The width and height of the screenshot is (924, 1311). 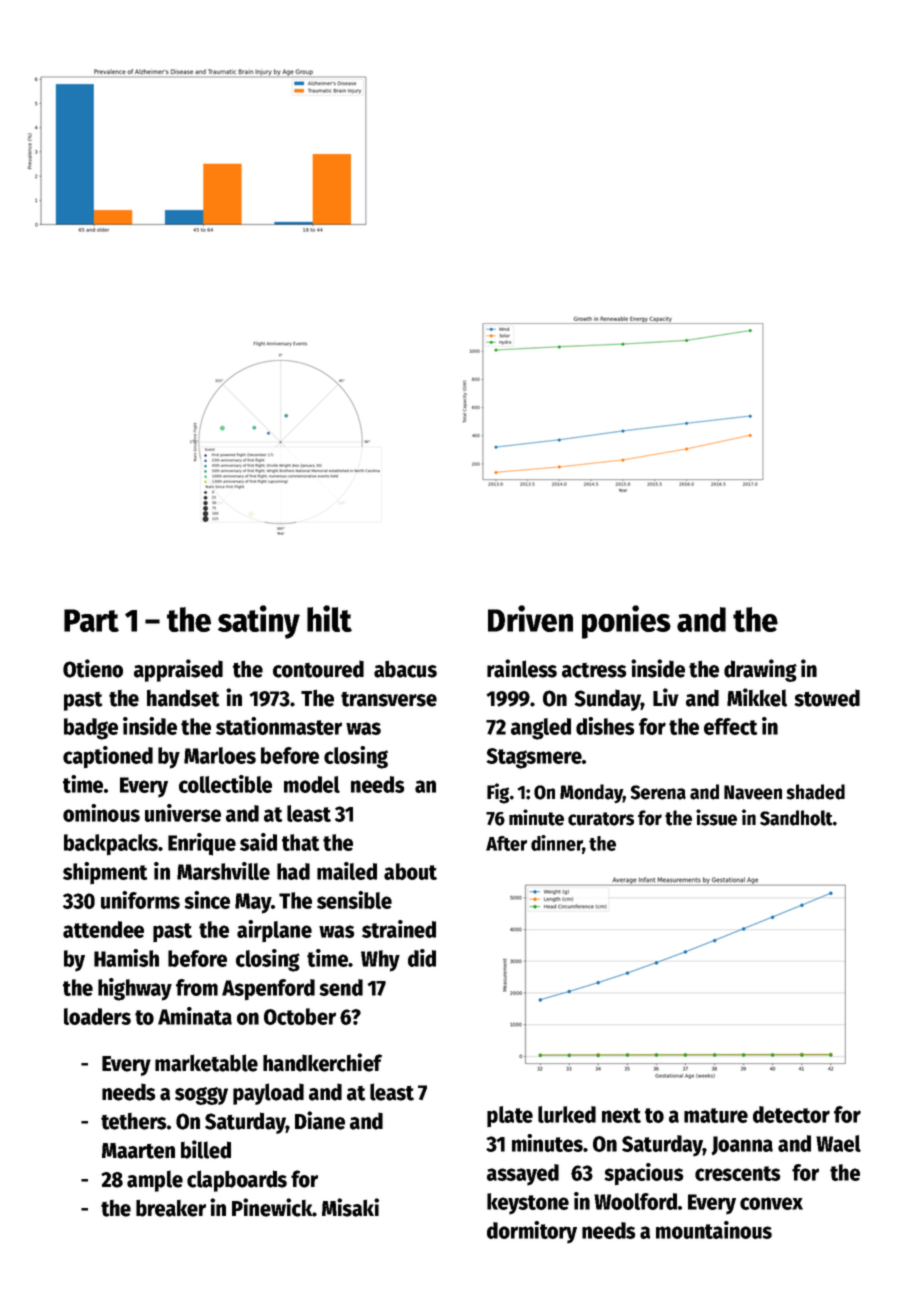 What do you see at coordinates (532, 1232) in the screenshot?
I see `dormitory` at bounding box center [532, 1232].
